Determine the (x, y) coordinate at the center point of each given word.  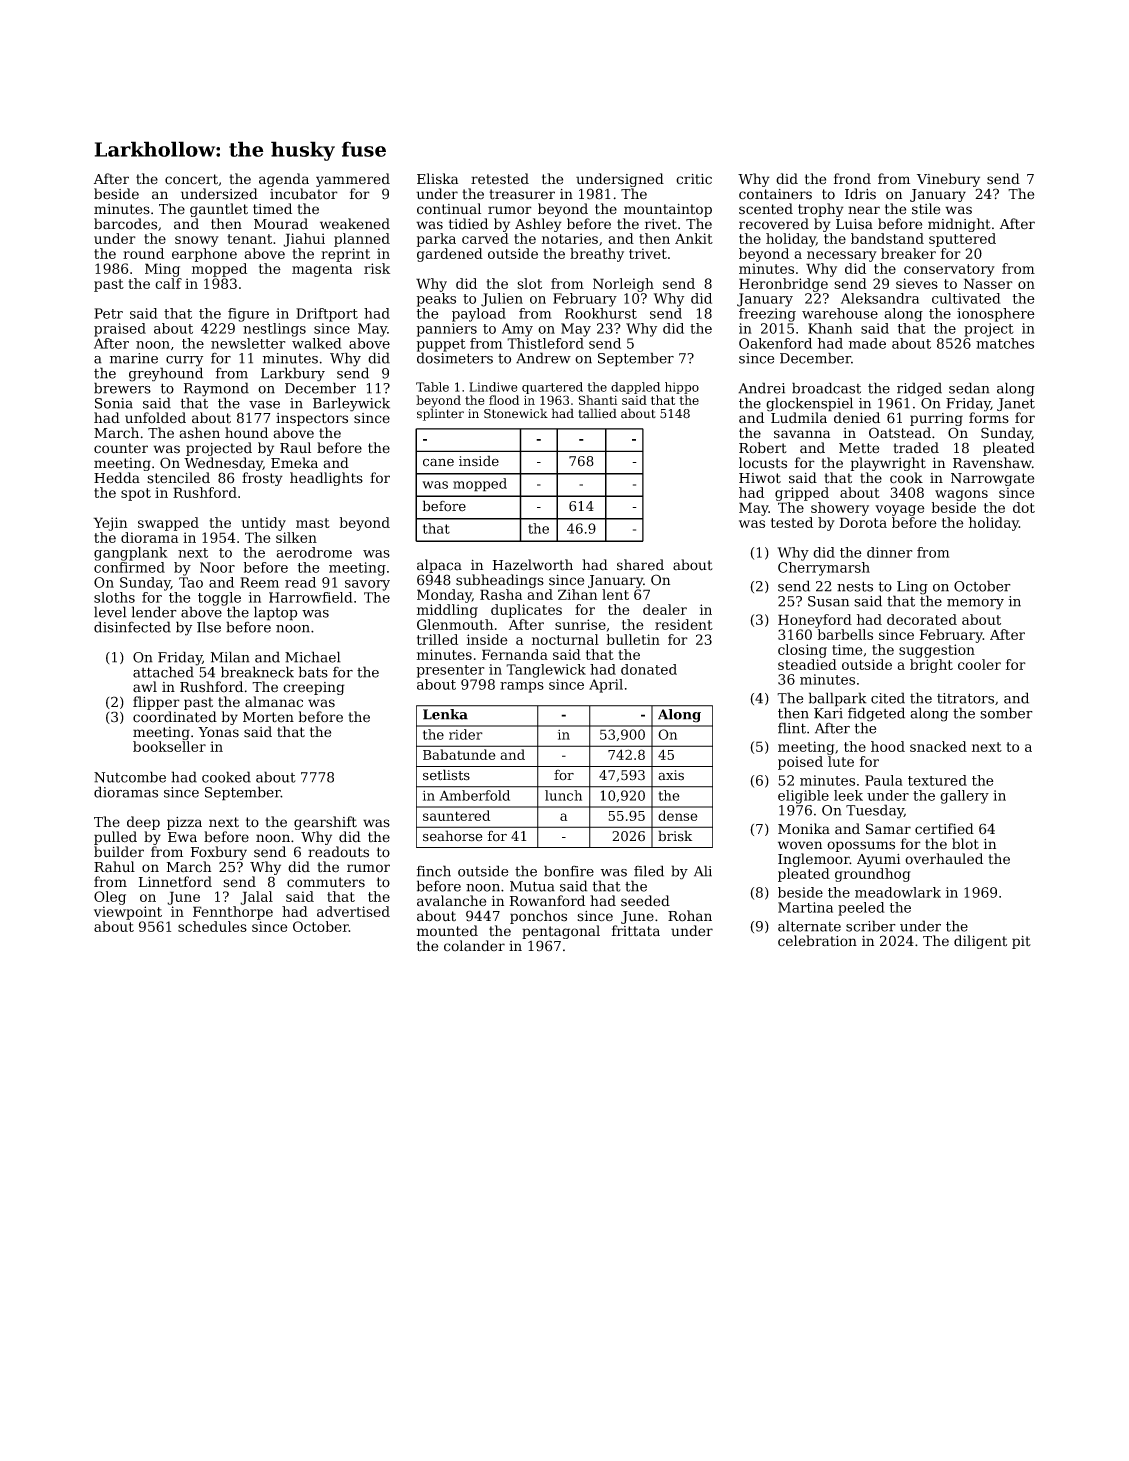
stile (926, 209)
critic (694, 179)
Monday (444, 596)
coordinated (175, 717)
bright (931, 666)
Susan (828, 601)
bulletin (633, 639)
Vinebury (948, 180)
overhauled (944, 859)
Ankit (694, 238)
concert (191, 179)
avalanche (451, 901)
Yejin (110, 524)
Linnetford (175, 882)
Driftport (327, 315)
